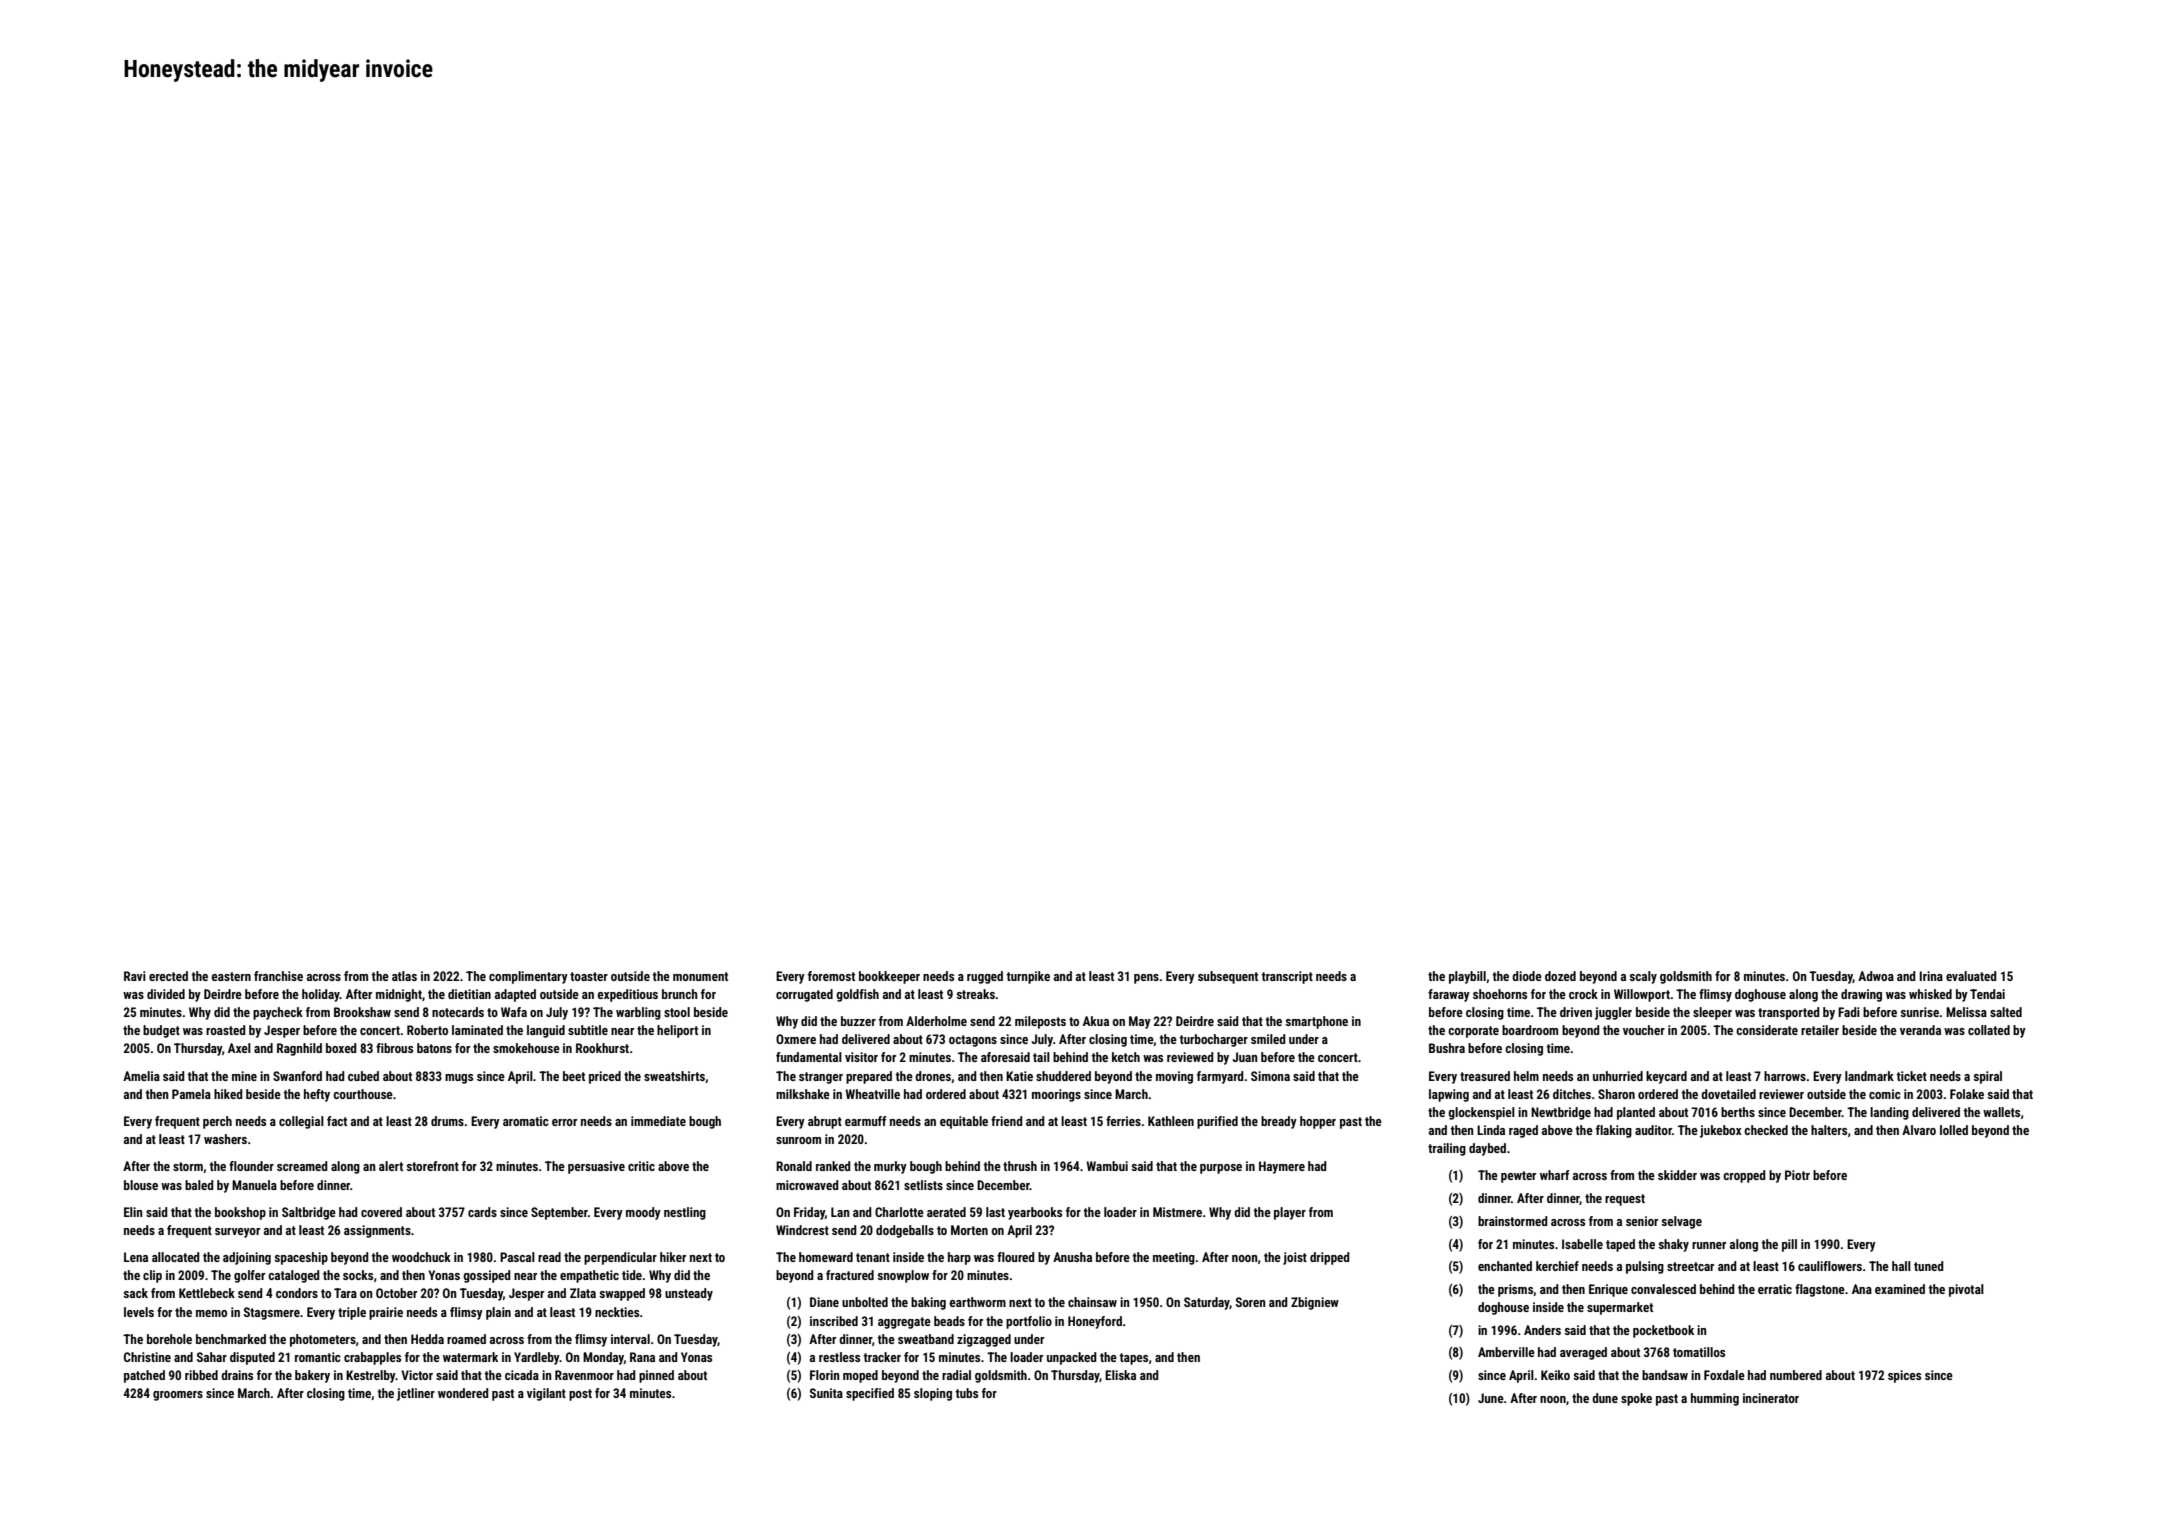  What do you see at coordinates (399, 995) in the page?
I see `midnight` at bounding box center [399, 995].
